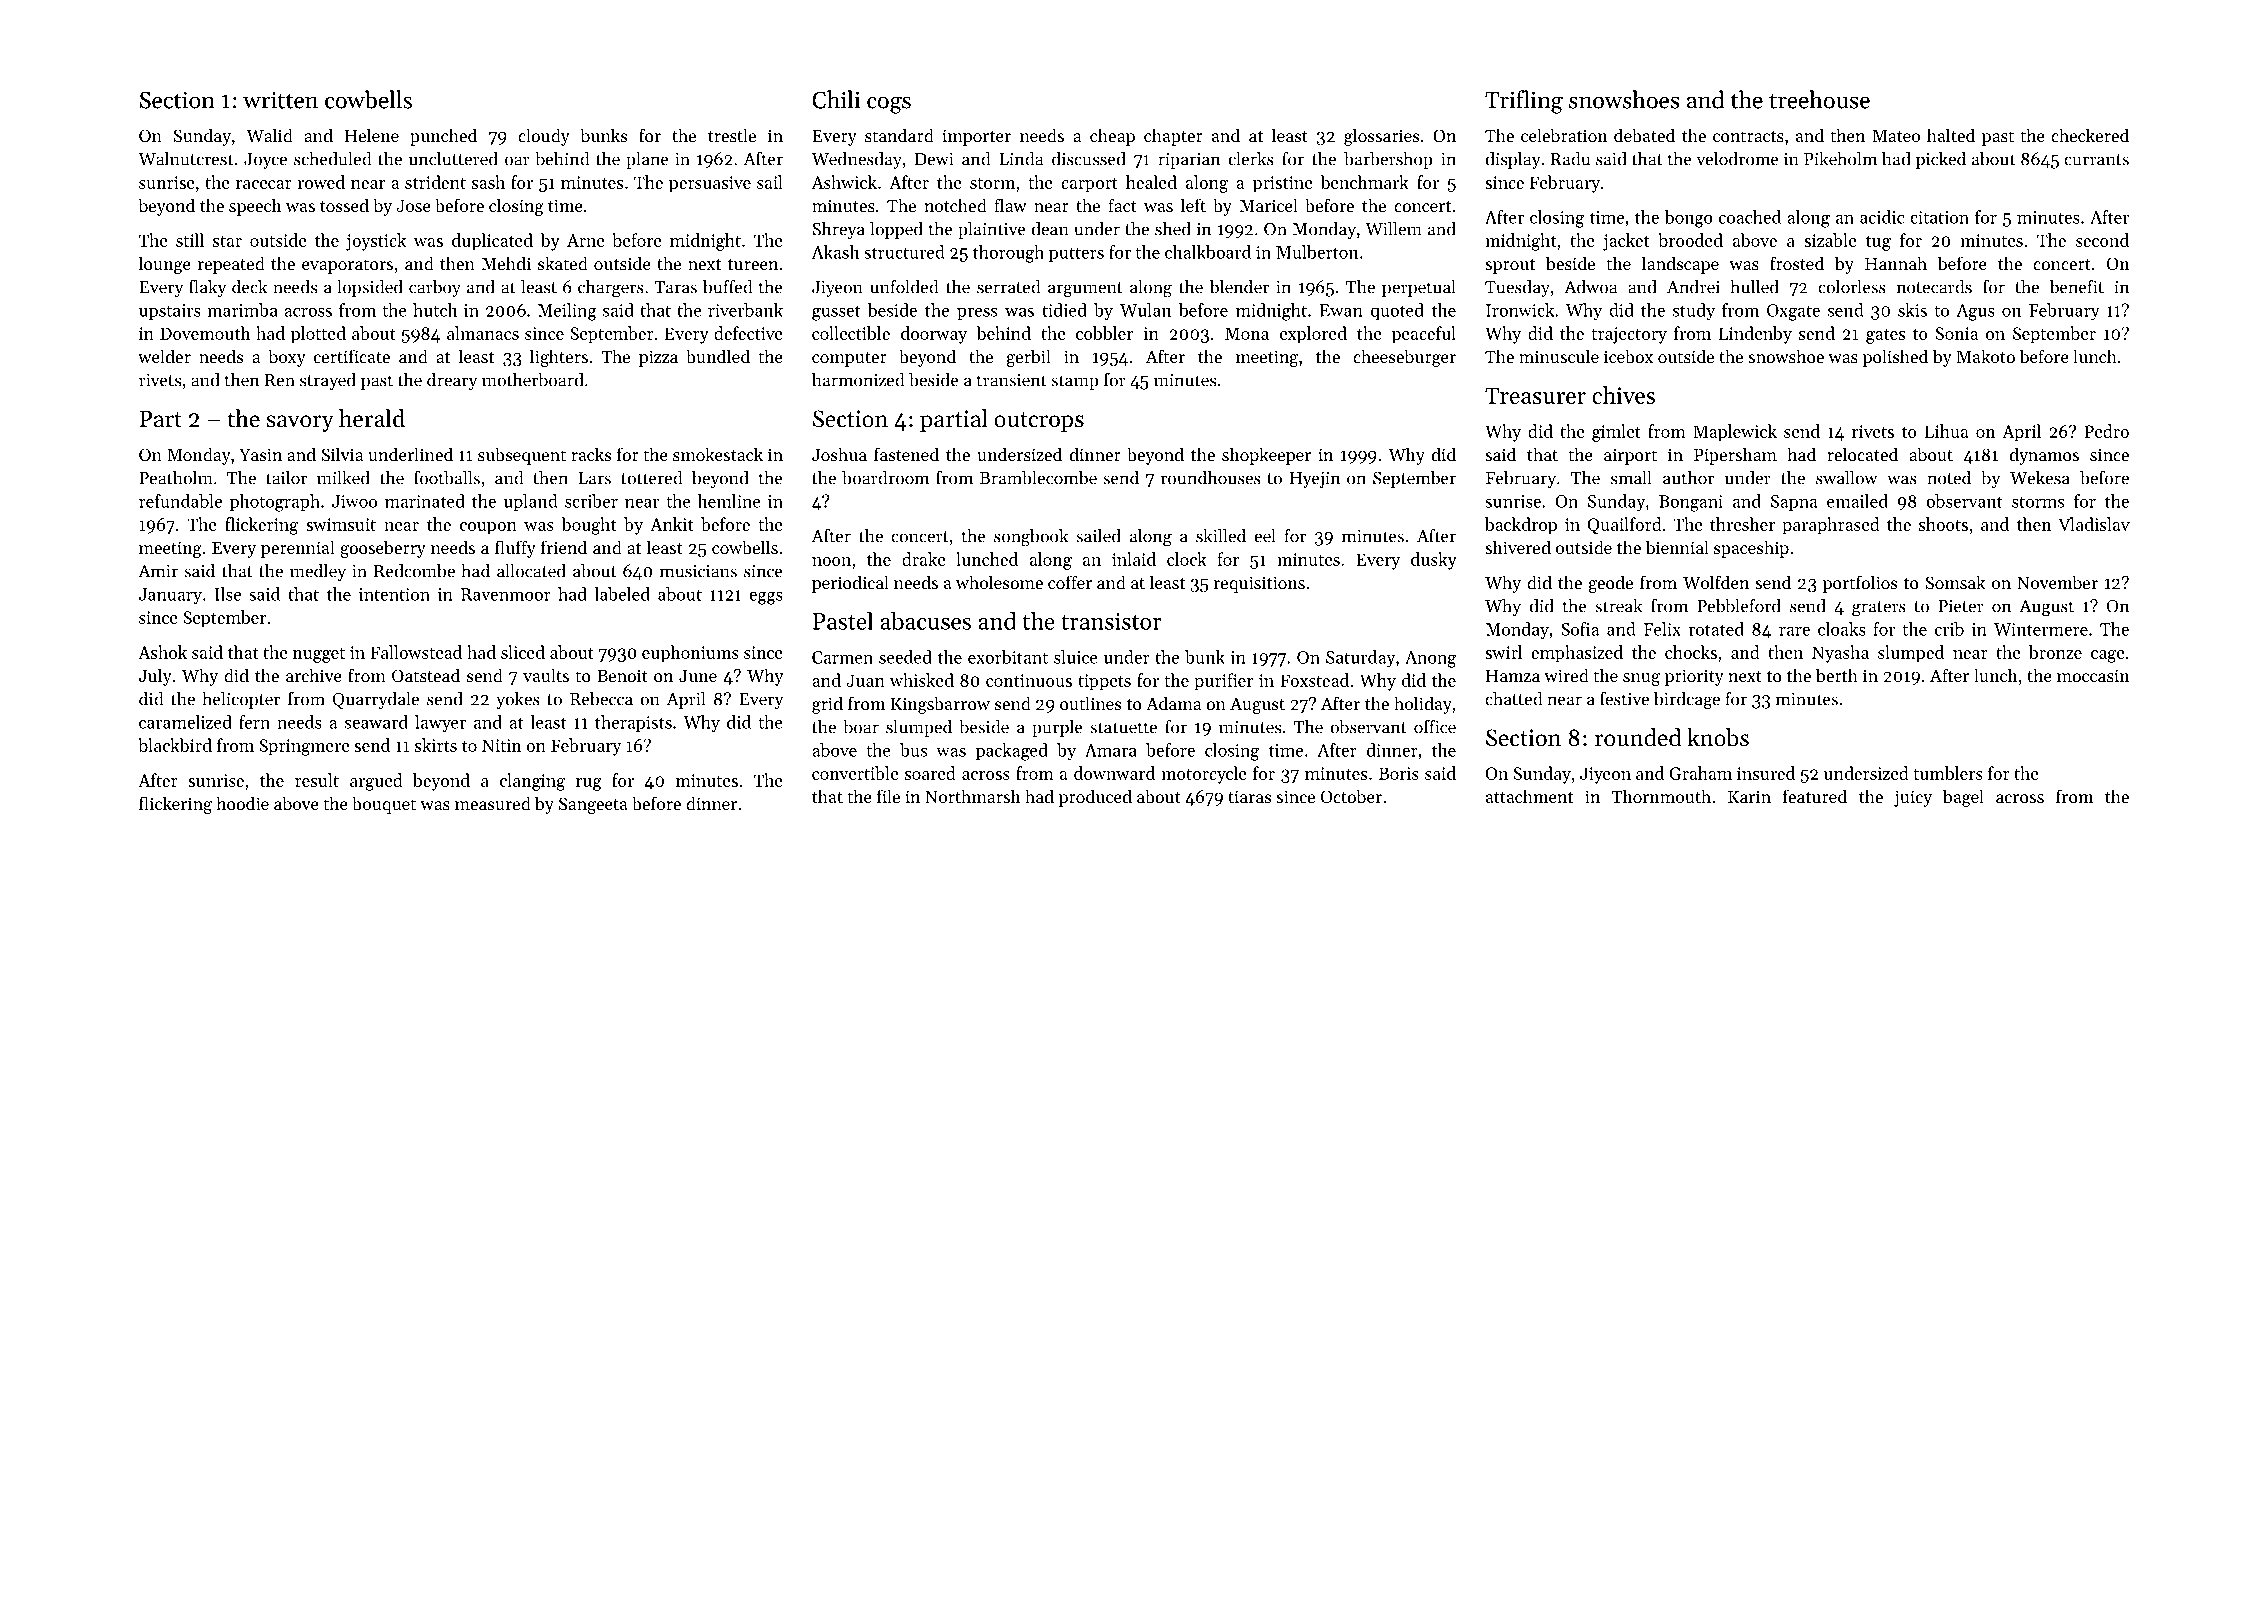 The image size is (2268, 1604). I want to click on sluice, so click(1076, 657).
